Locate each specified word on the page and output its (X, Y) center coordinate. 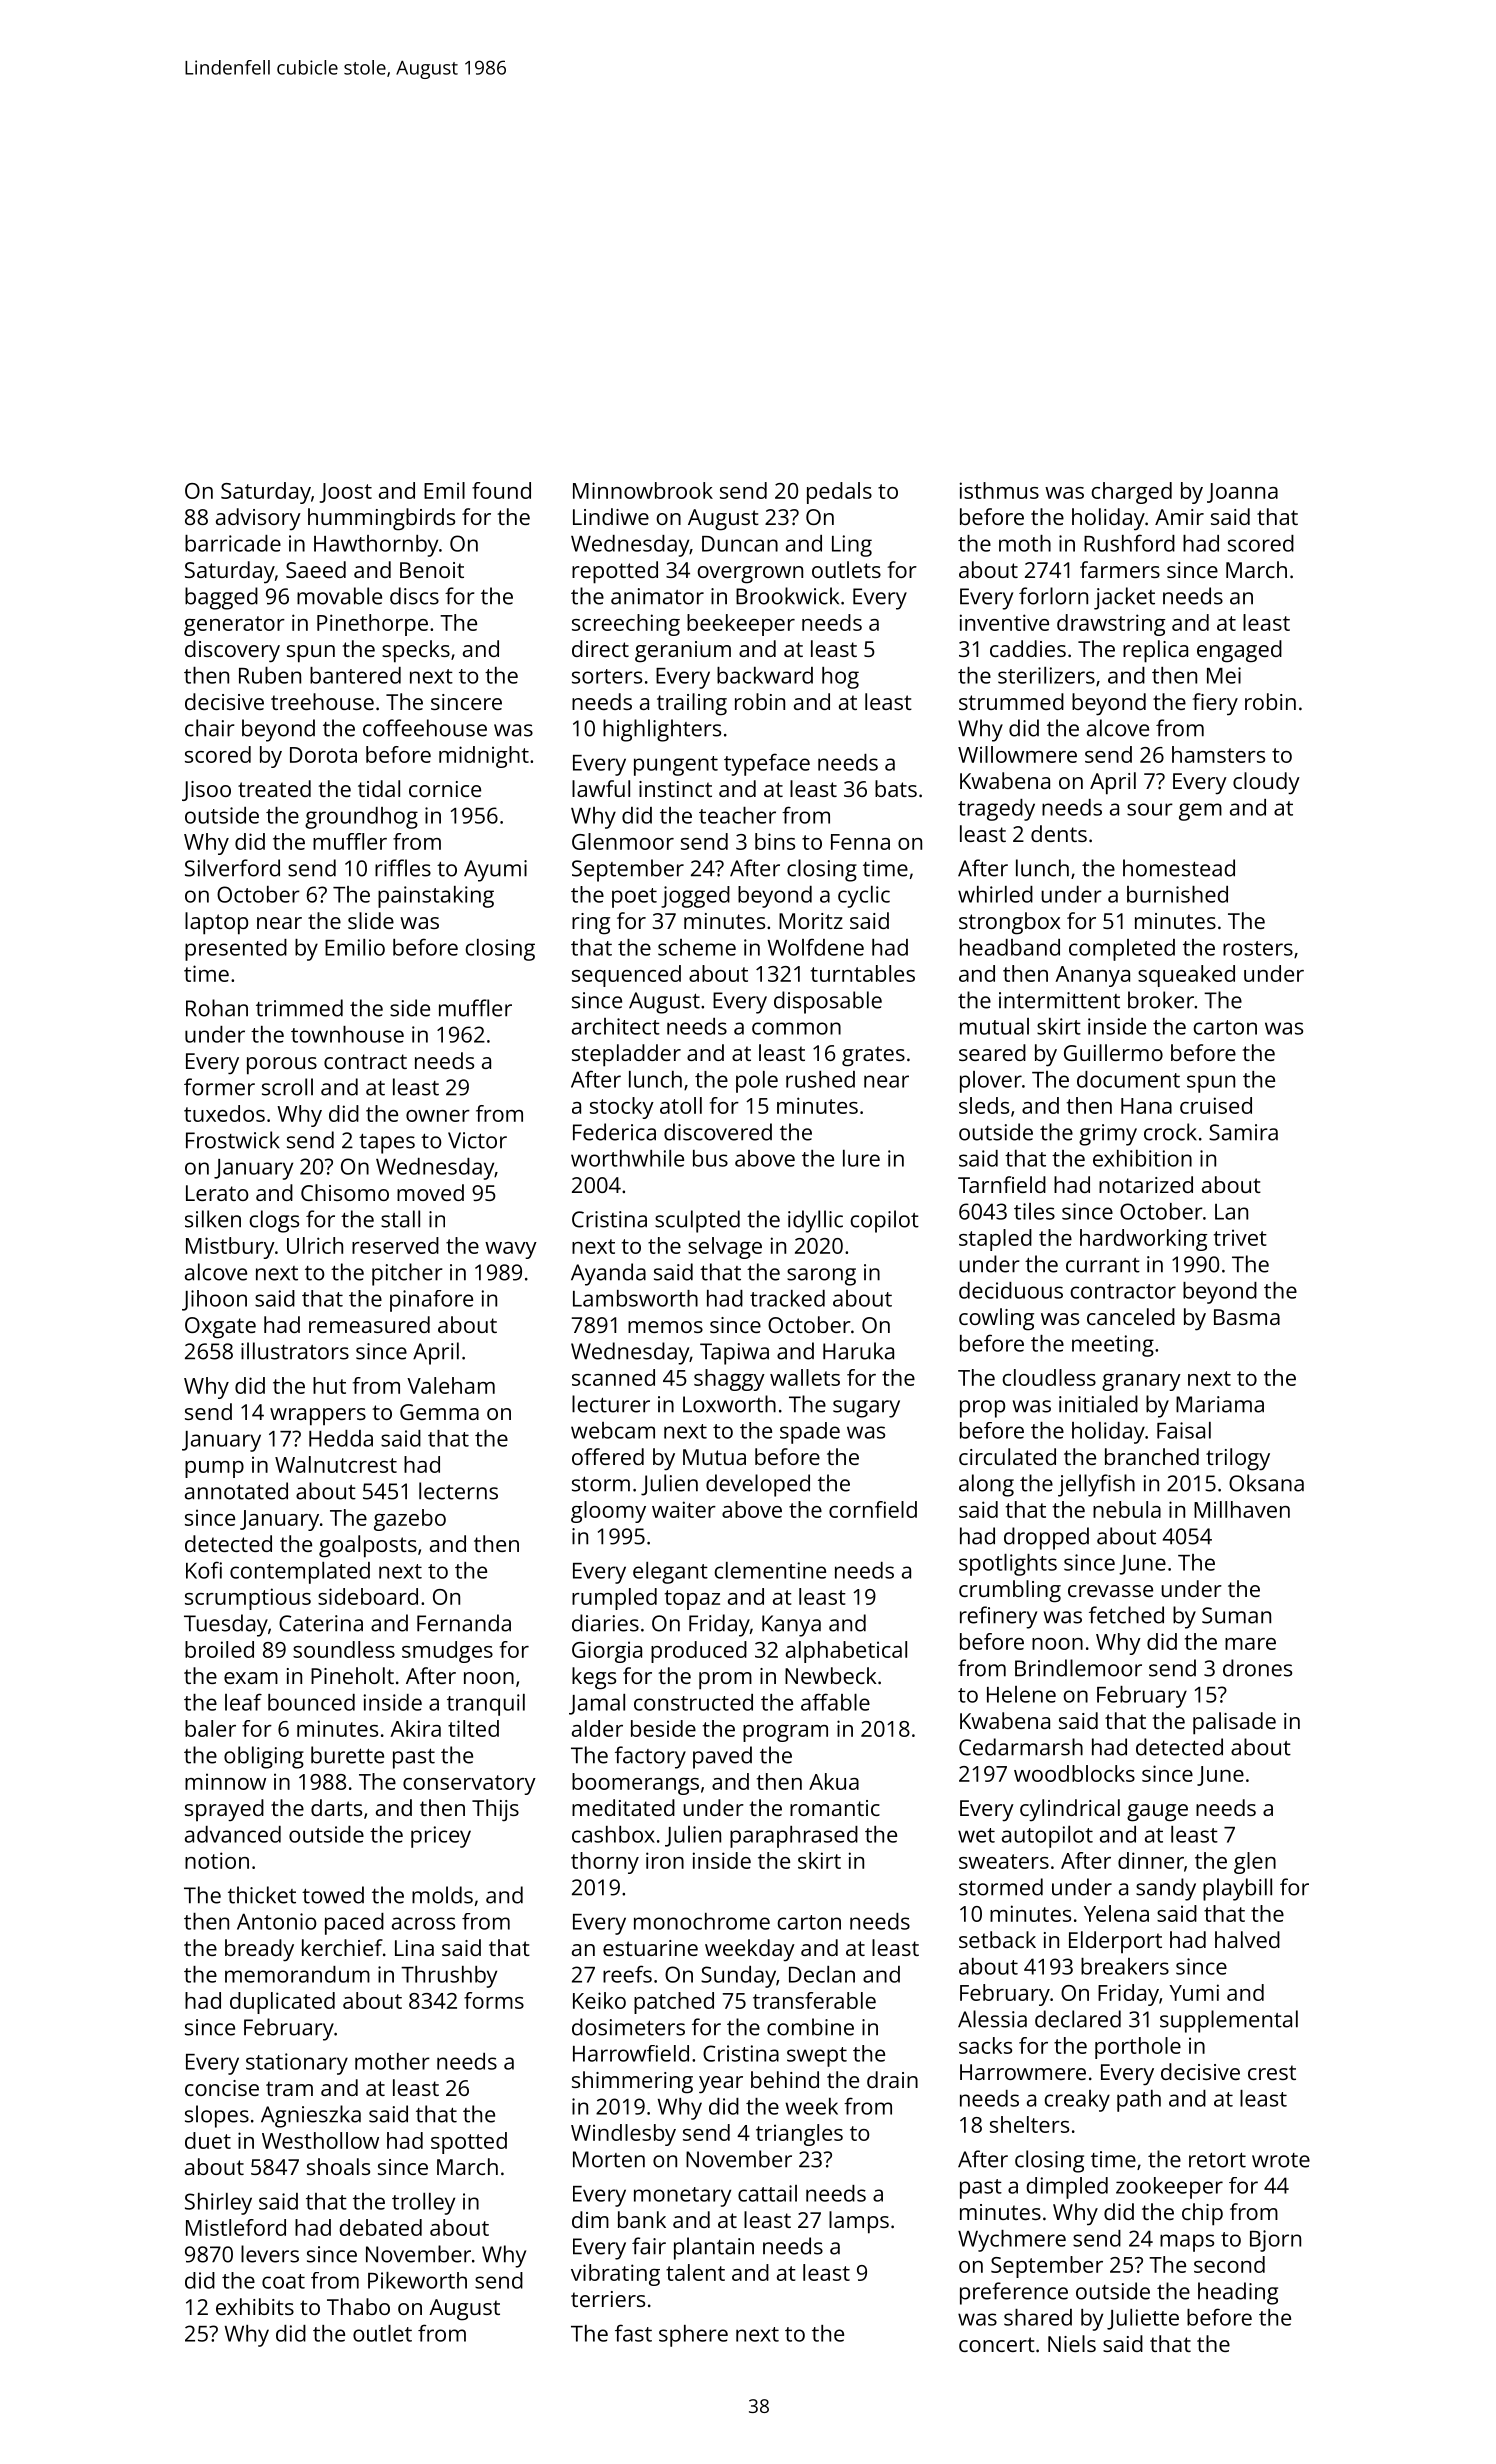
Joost (346, 493)
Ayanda (608, 1274)
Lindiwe (611, 516)
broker (1161, 1000)
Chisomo (345, 1192)
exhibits (255, 2306)
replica (1155, 651)
